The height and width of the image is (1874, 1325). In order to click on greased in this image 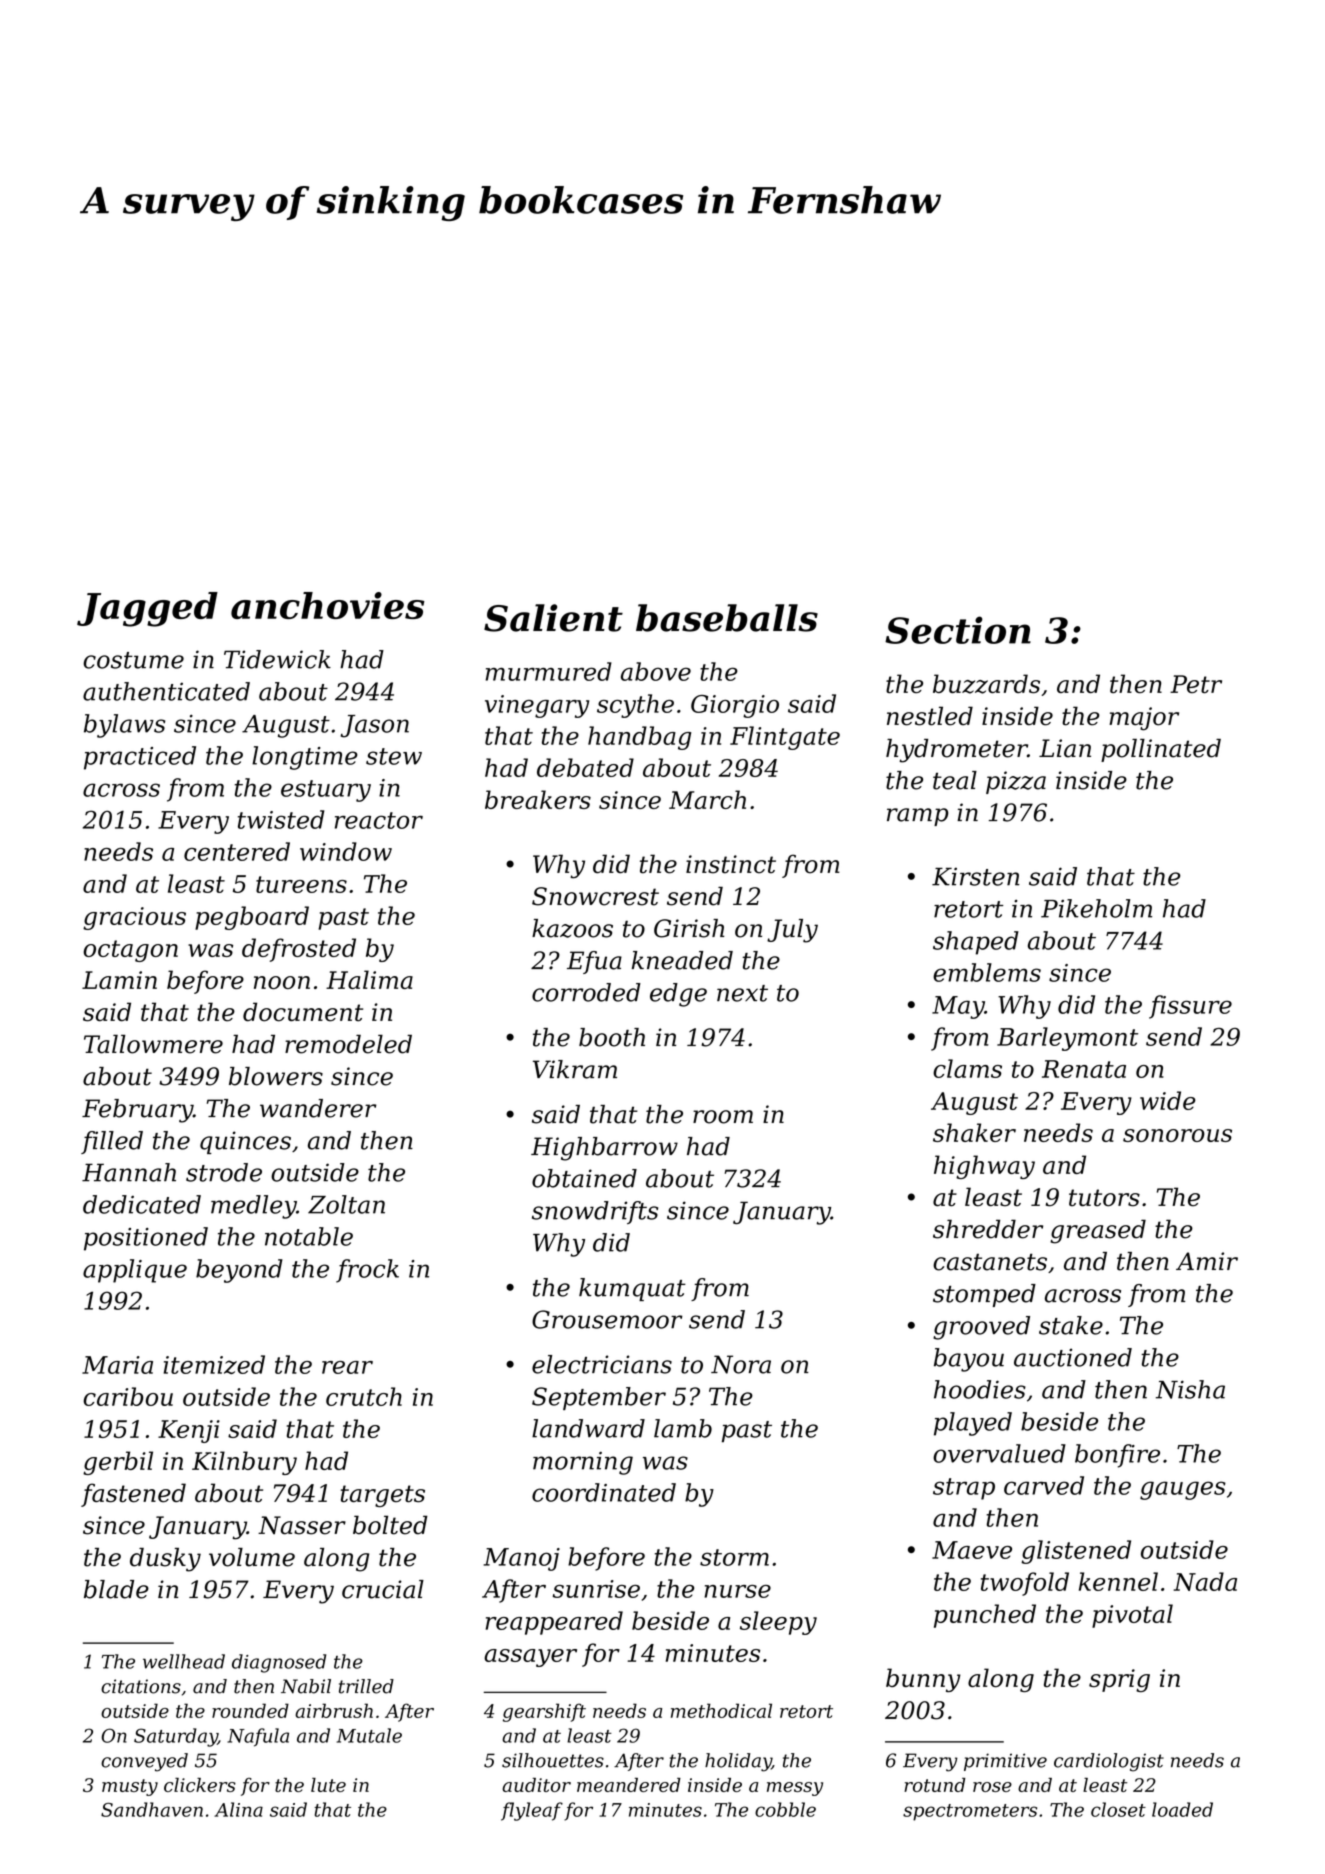, I will do `click(1098, 1231)`.
